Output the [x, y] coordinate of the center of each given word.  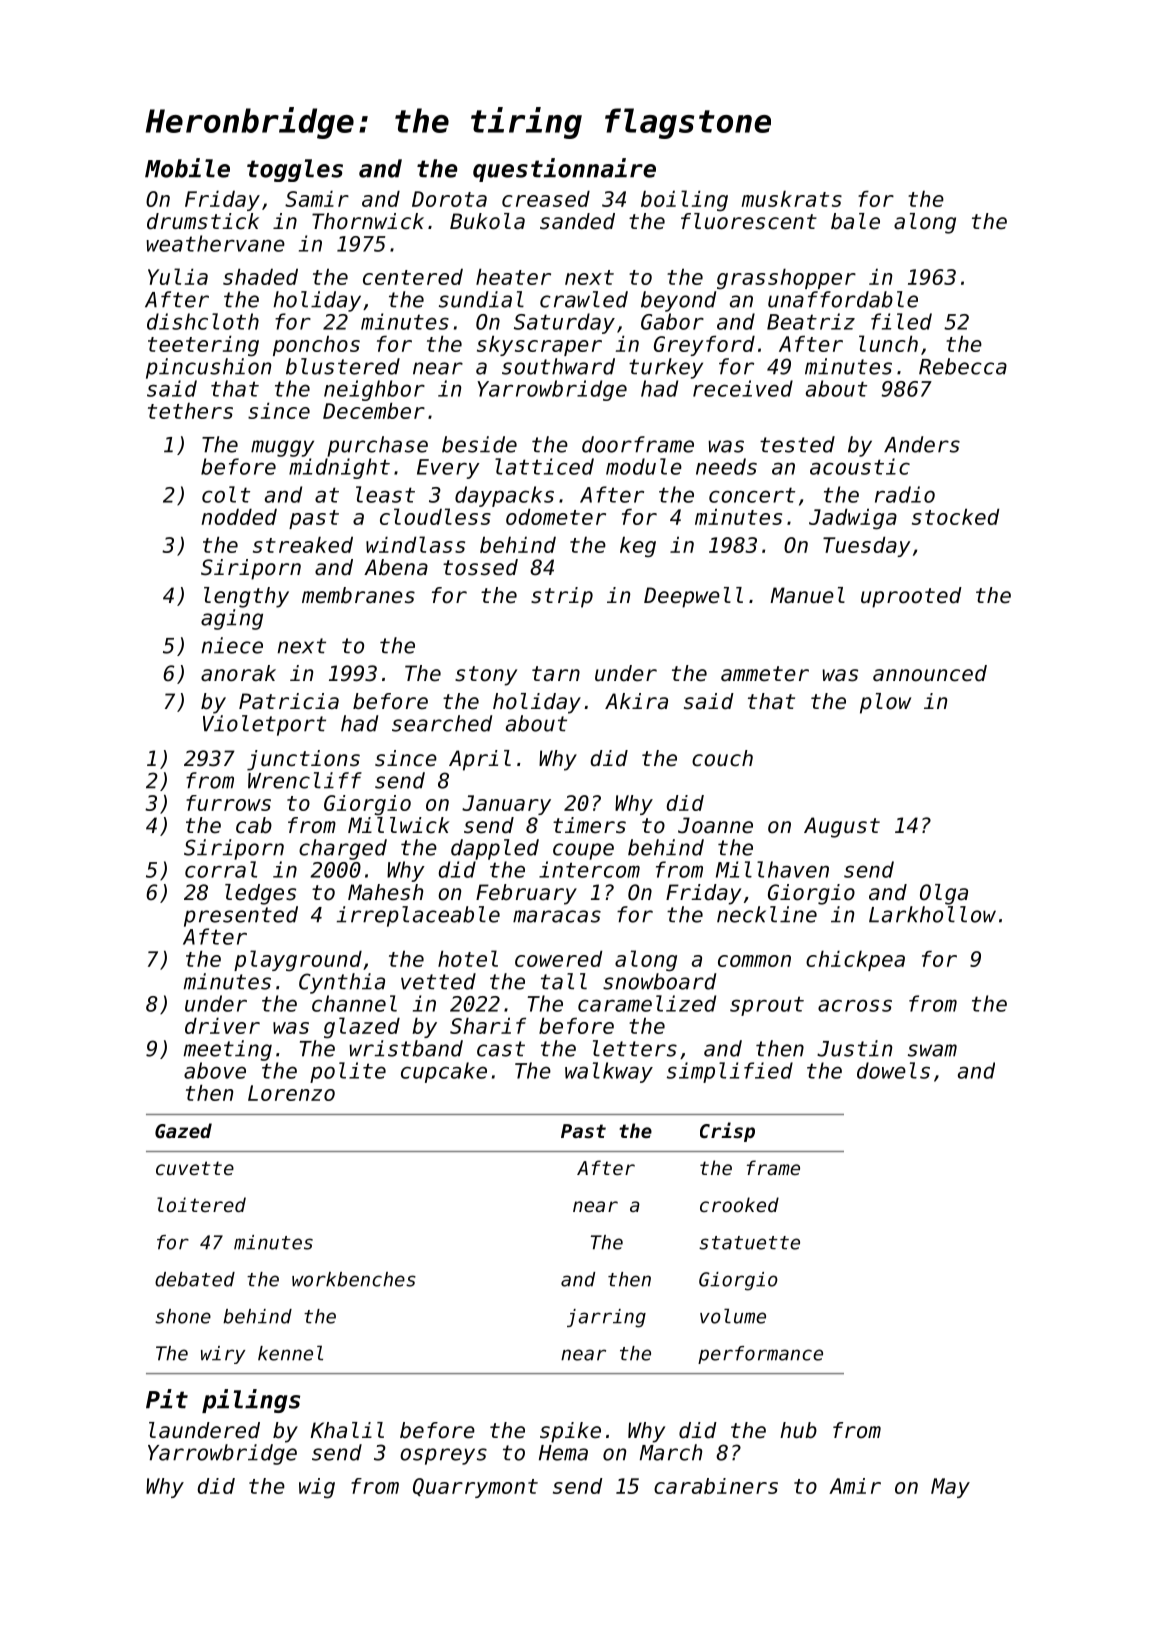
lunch [888, 343]
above [215, 1070]
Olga [944, 894]
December [374, 410]
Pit [167, 1399]
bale [855, 221]
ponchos [316, 345]
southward [558, 366]
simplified [730, 1072]
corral [221, 869]
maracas [557, 916]
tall [564, 981]
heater [513, 276]
